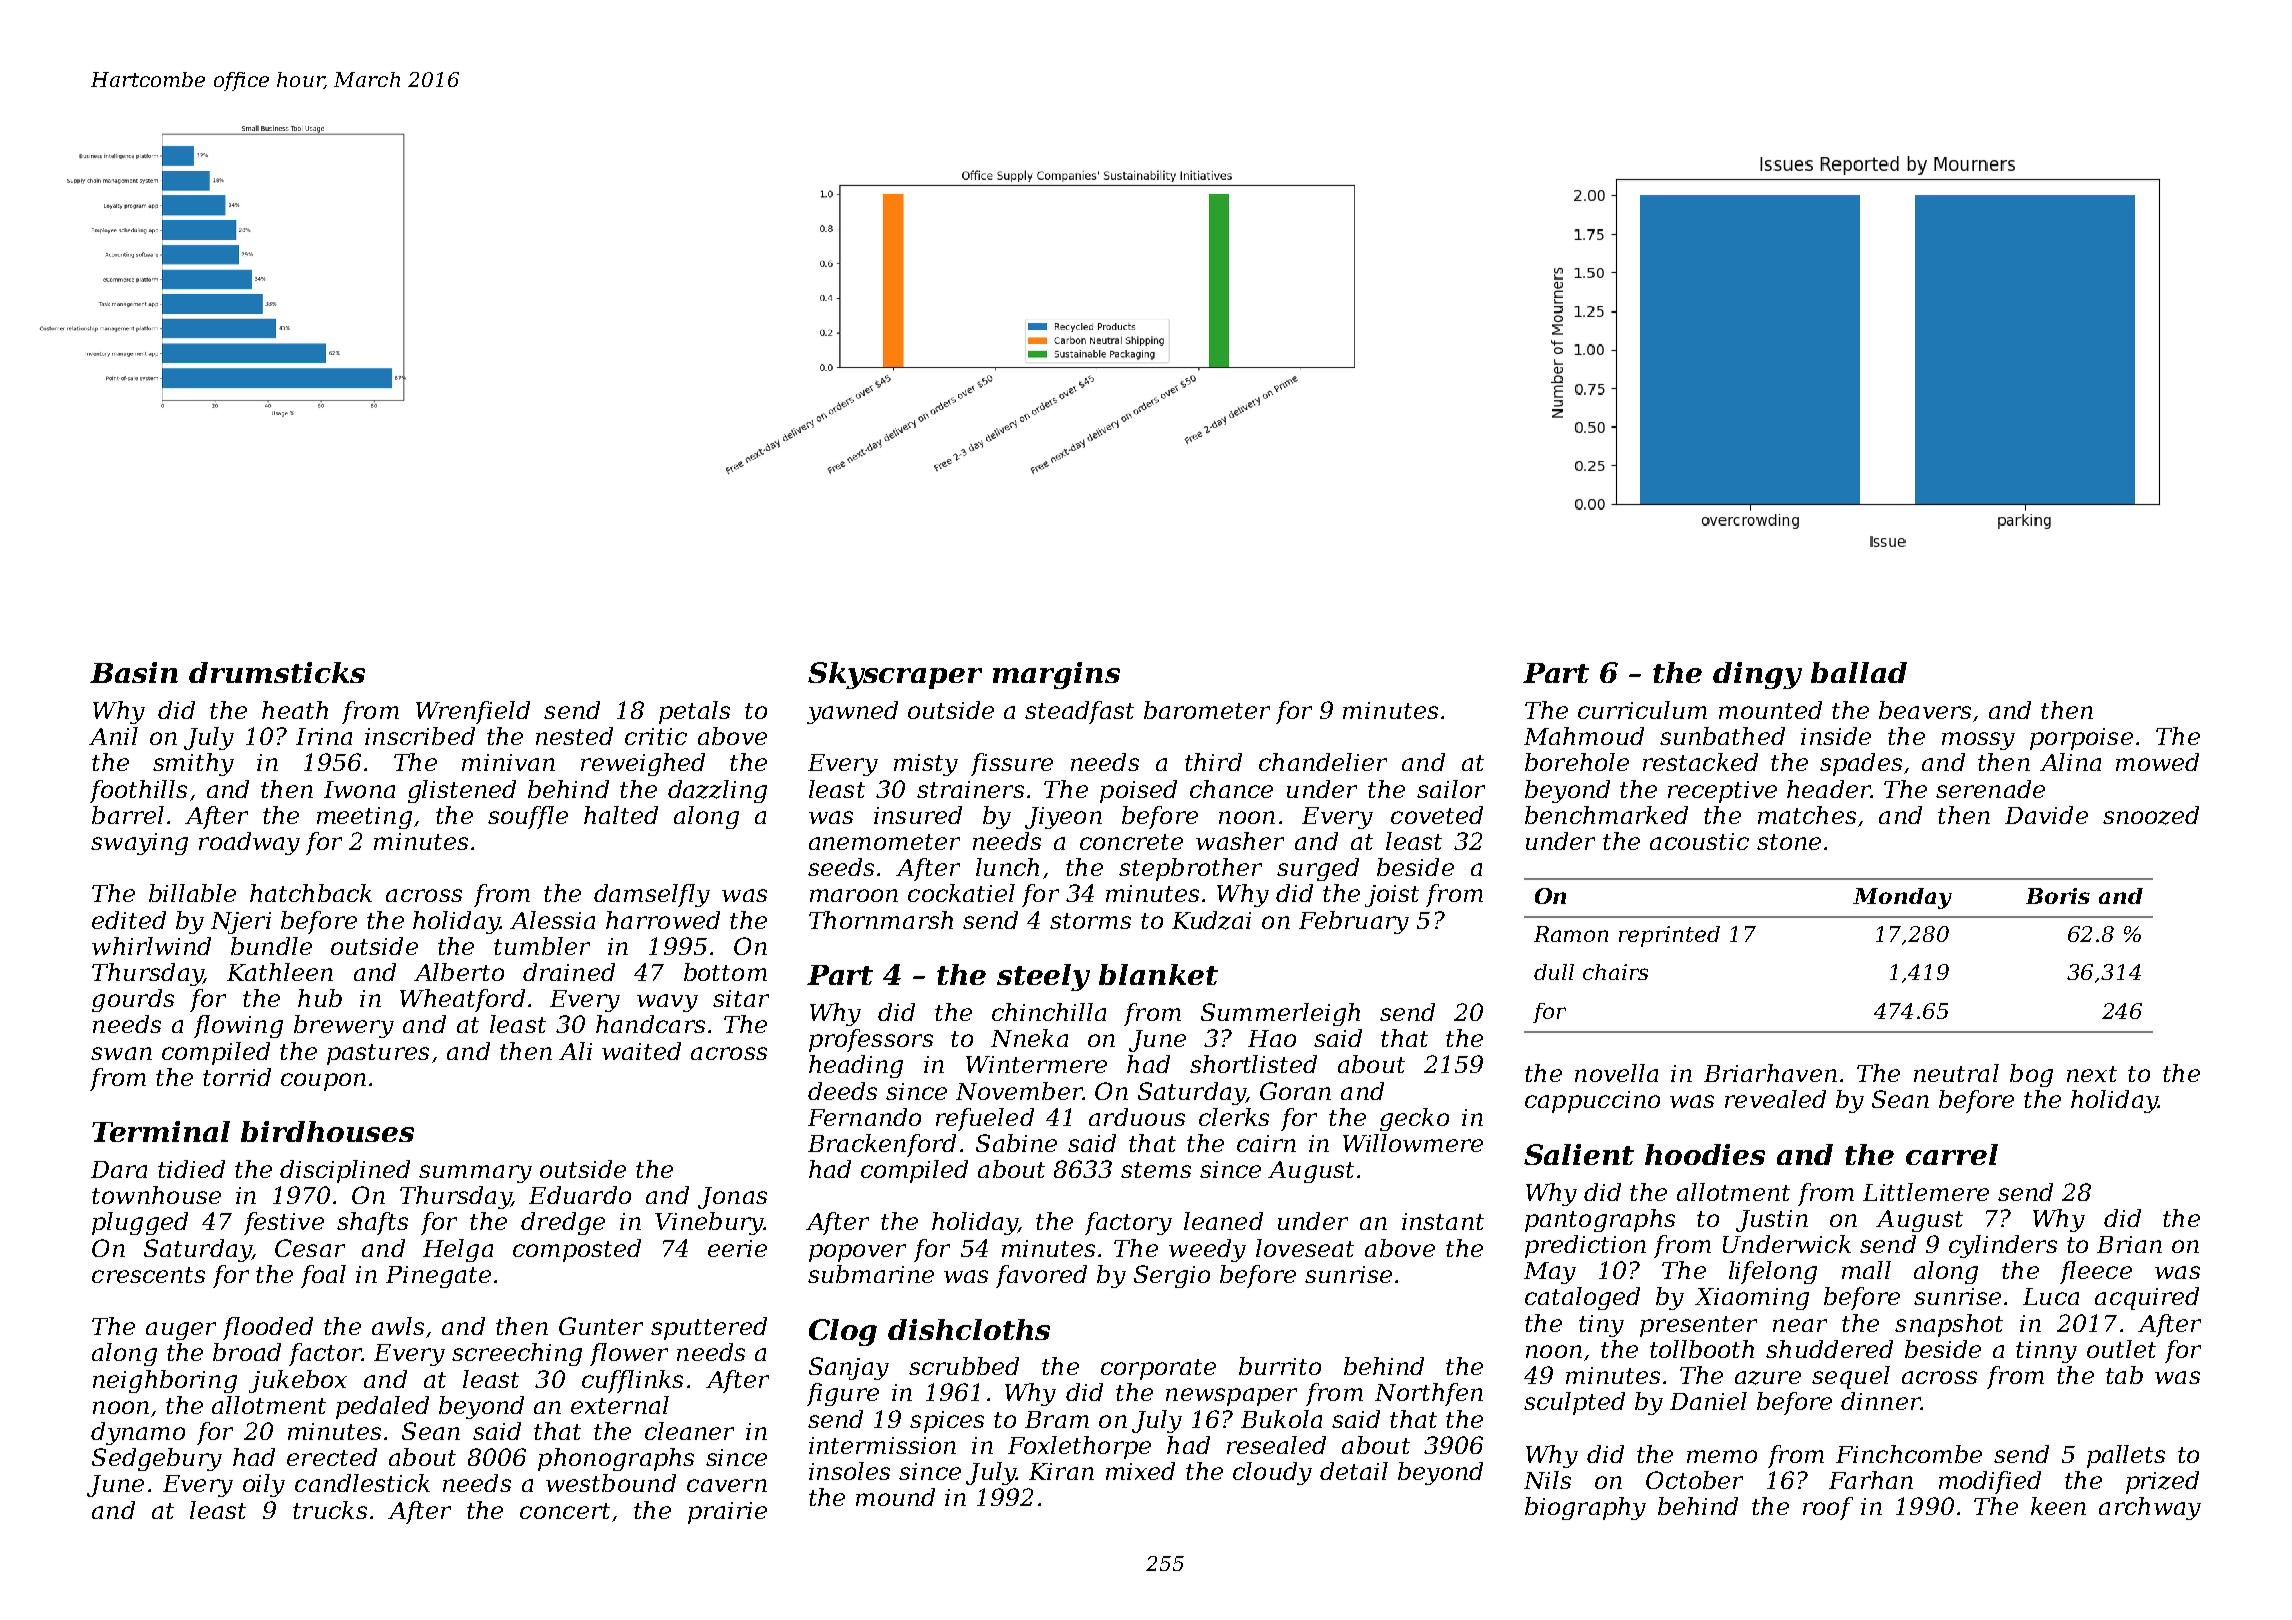 This document has width=2292, height=1620. I want to click on cloudy, so click(1272, 1473).
